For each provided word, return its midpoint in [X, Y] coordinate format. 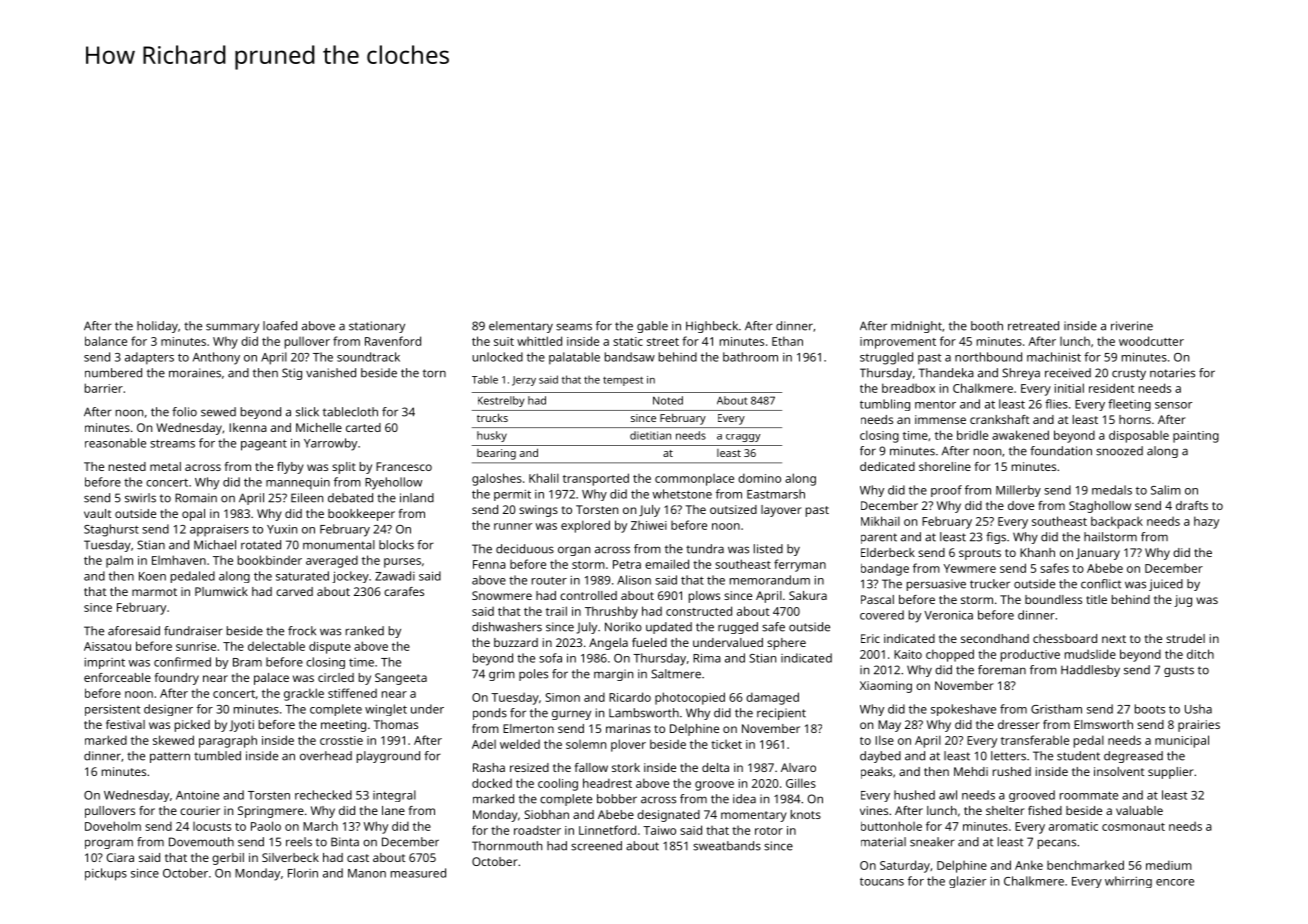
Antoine [197, 795]
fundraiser [193, 631]
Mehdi [971, 771]
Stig [292, 374]
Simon [563, 697]
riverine [1132, 326]
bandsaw [630, 357]
